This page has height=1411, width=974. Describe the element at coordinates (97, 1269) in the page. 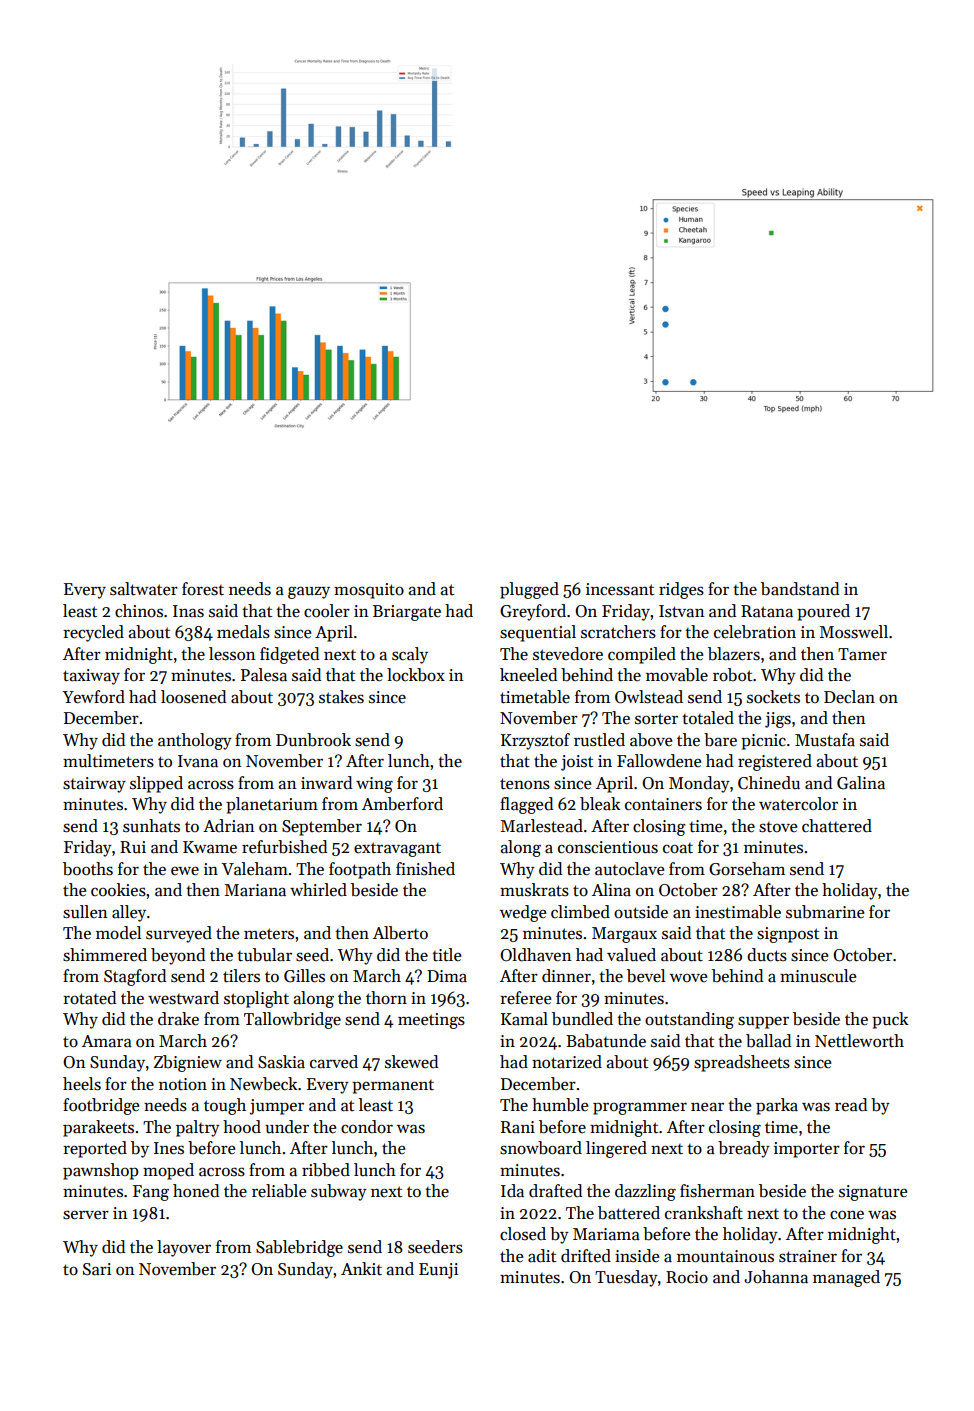

I see `Sari` at that location.
